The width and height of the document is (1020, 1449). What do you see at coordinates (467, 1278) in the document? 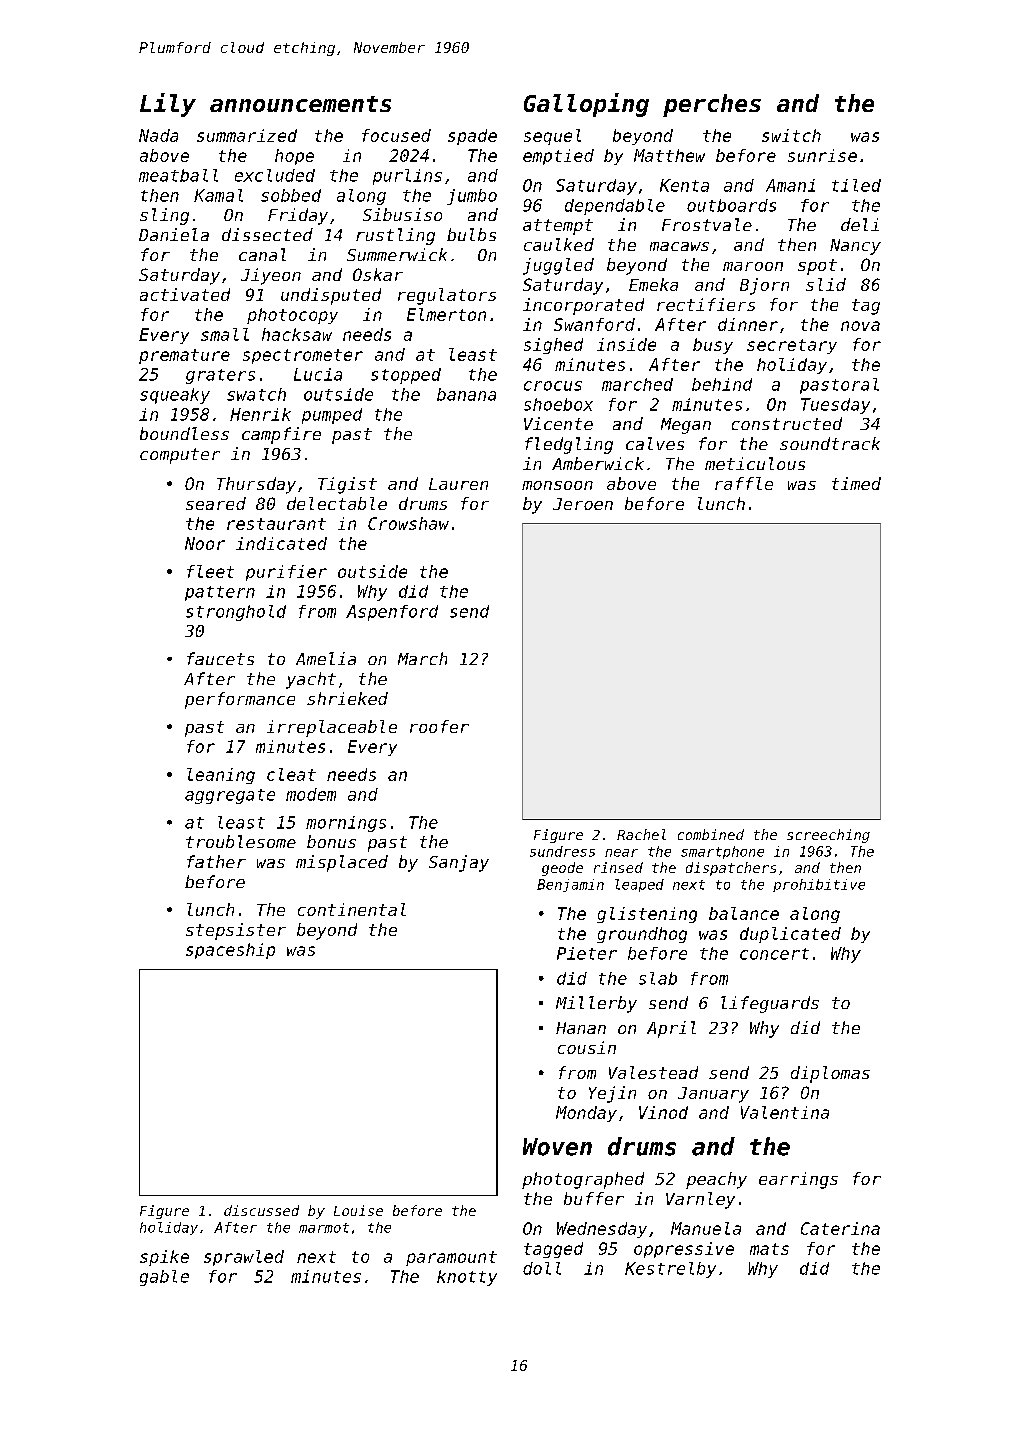
I see `knotty` at bounding box center [467, 1278].
